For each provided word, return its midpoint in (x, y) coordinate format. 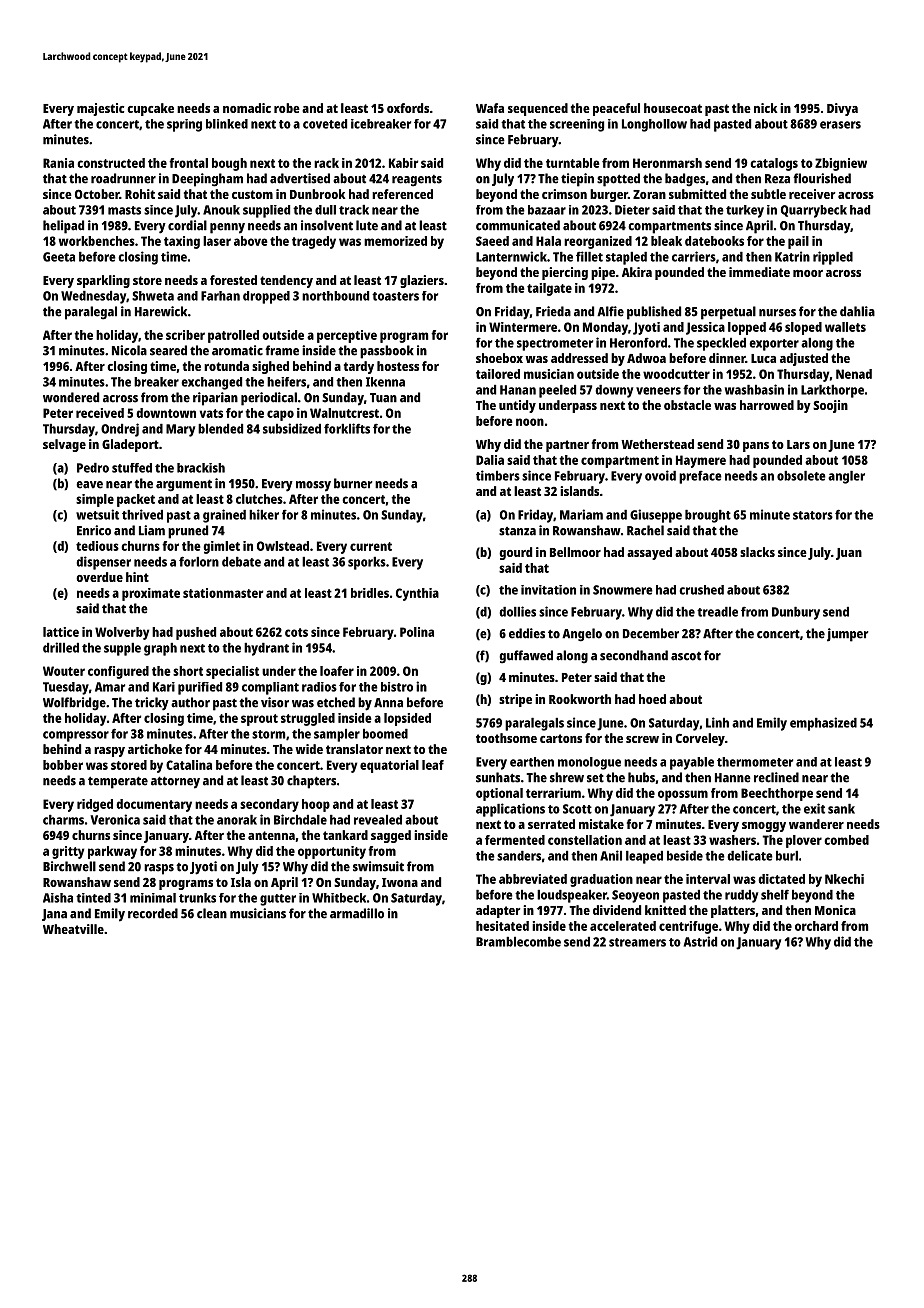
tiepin (577, 180)
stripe (515, 700)
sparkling (103, 281)
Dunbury (796, 613)
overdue (99, 577)
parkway (112, 852)
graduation (601, 880)
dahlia (857, 311)
